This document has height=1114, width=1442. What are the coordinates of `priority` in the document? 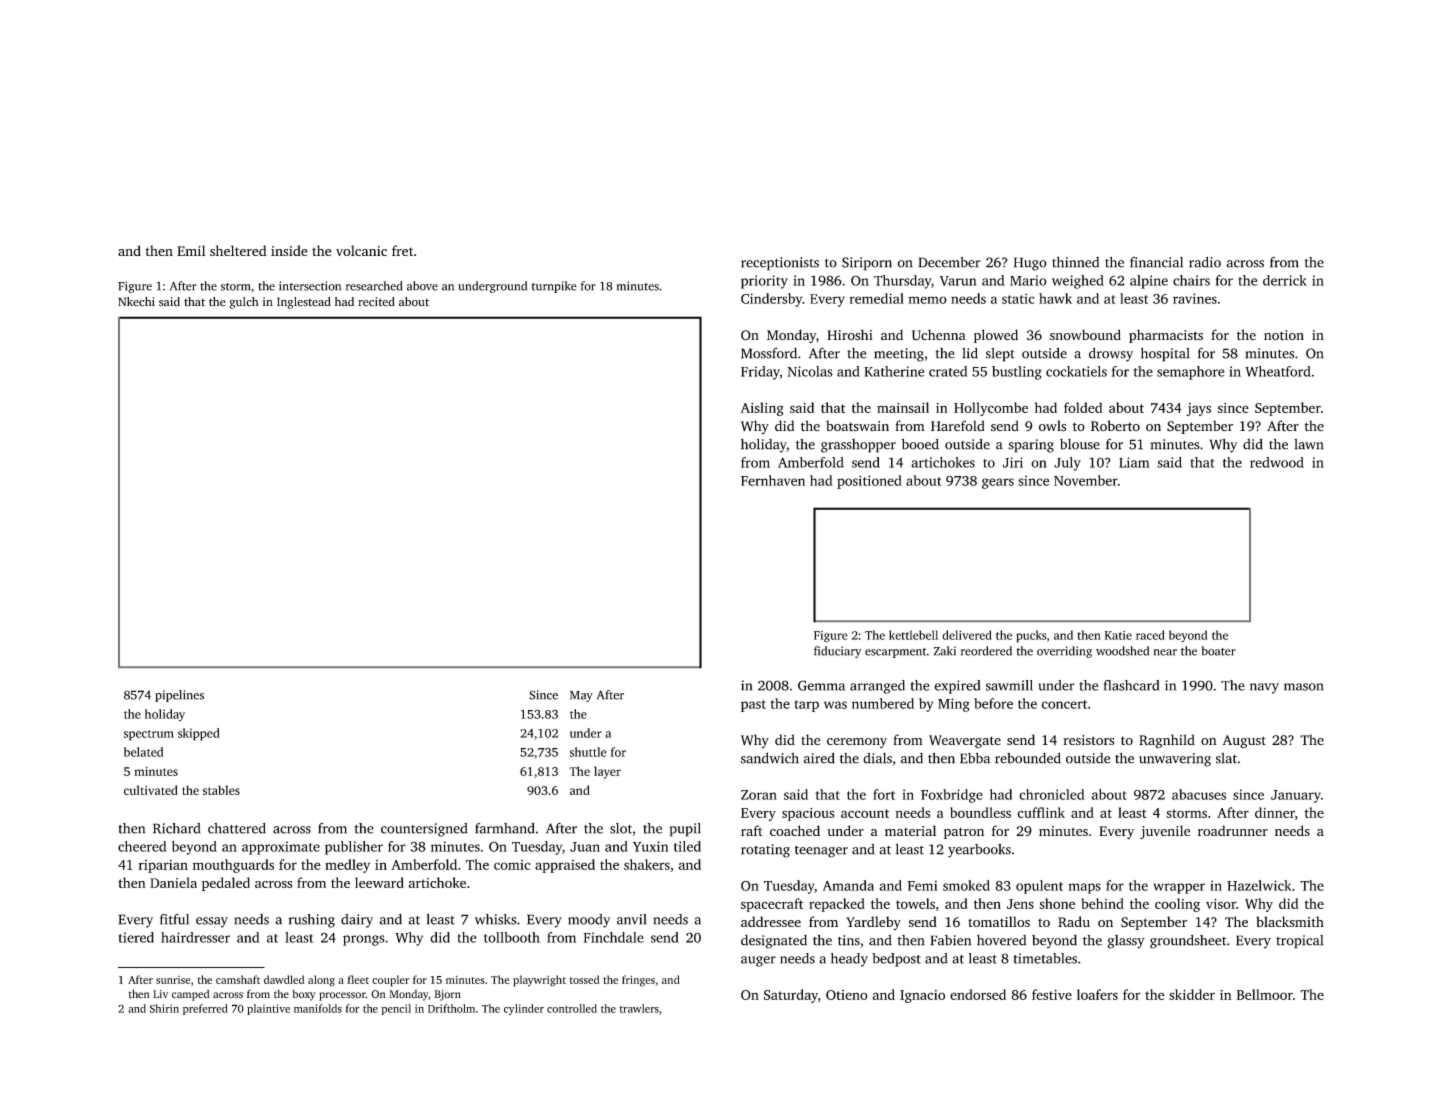 It's located at (764, 282).
